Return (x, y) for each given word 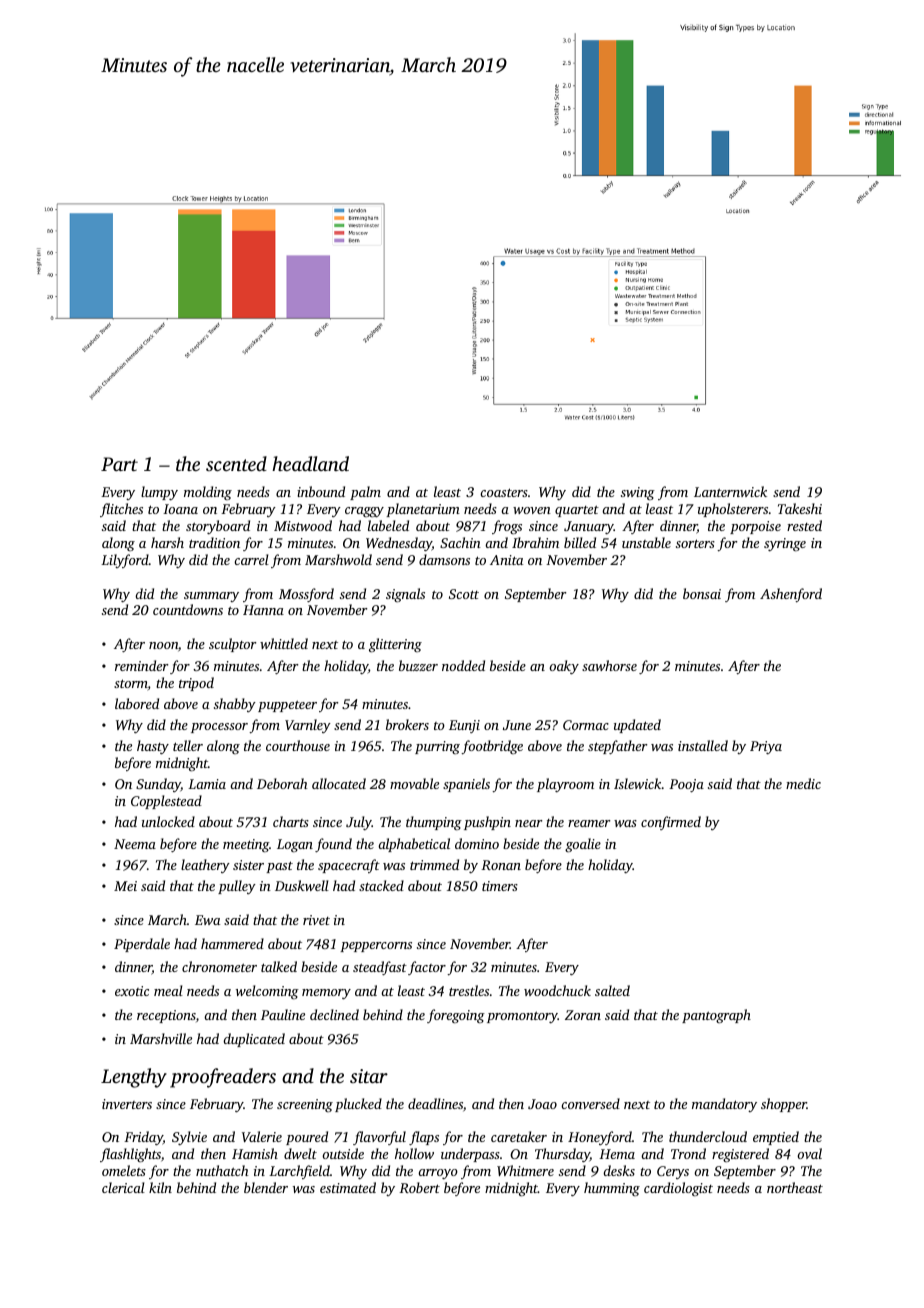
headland (310, 463)
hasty (153, 747)
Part (119, 464)
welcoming (267, 992)
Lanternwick (730, 491)
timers (500, 886)
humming (612, 1189)
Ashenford (791, 595)
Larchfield (299, 1172)
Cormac (586, 725)
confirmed (671, 823)
